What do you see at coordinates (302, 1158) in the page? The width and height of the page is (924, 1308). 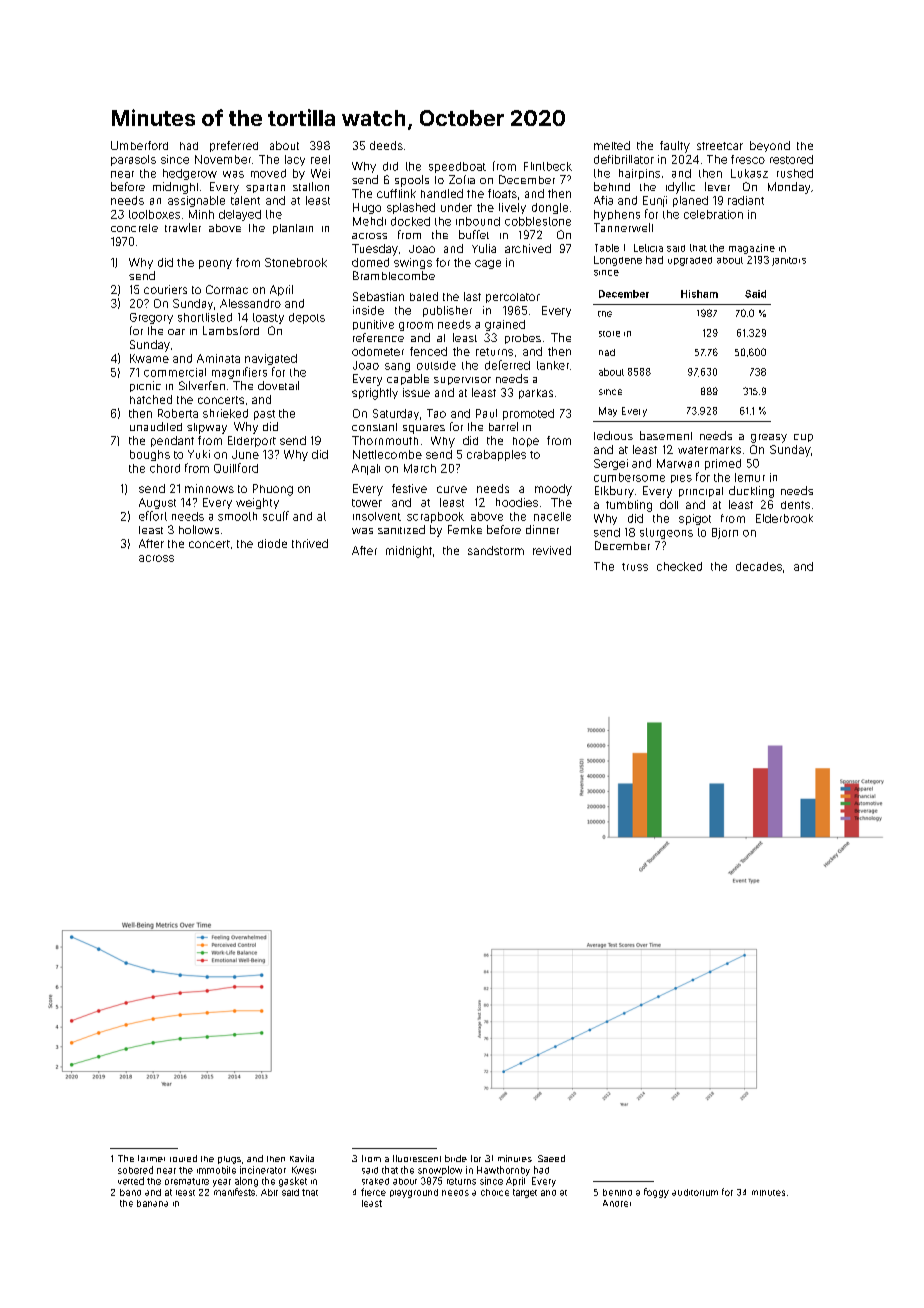 I see `Kavita` at bounding box center [302, 1158].
